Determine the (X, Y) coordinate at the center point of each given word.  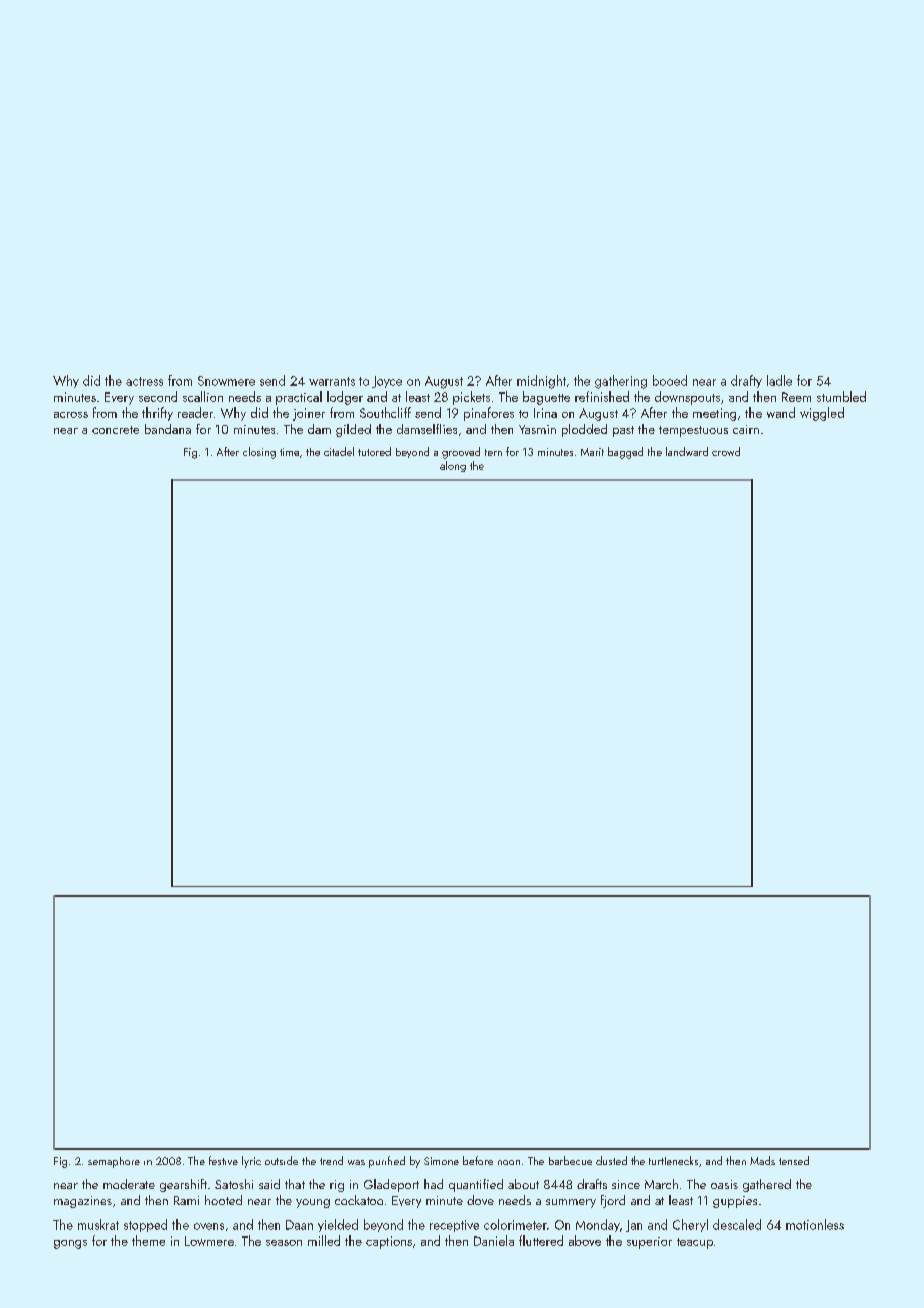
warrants (332, 381)
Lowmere (209, 1241)
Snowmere (226, 381)
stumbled (841, 396)
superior (649, 1243)
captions (389, 1242)
